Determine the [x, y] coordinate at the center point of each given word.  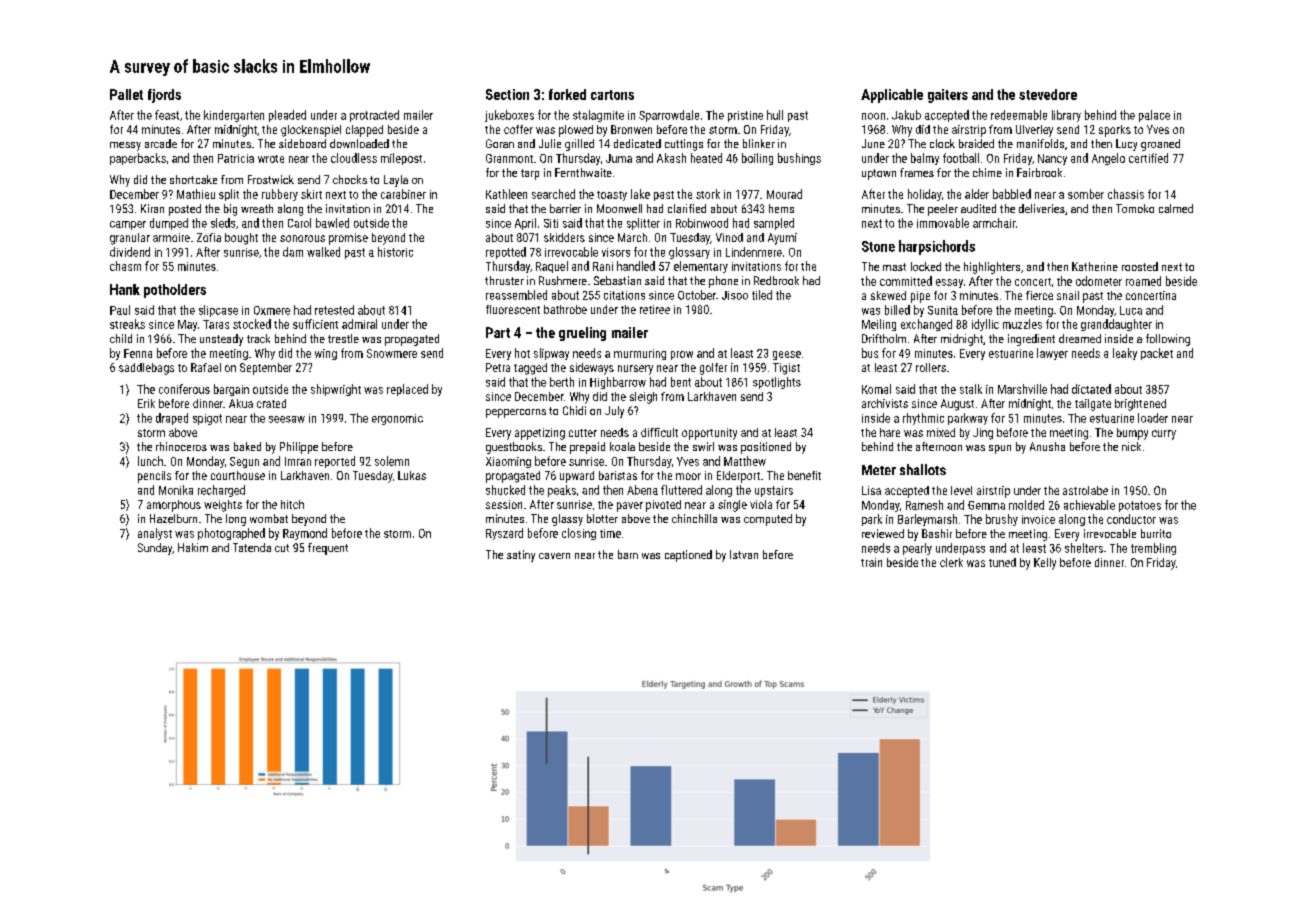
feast [167, 115]
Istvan [744, 554]
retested [334, 310]
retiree [655, 309]
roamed [1143, 281]
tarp [530, 174]
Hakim [193, 547]
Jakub [906, 115]
